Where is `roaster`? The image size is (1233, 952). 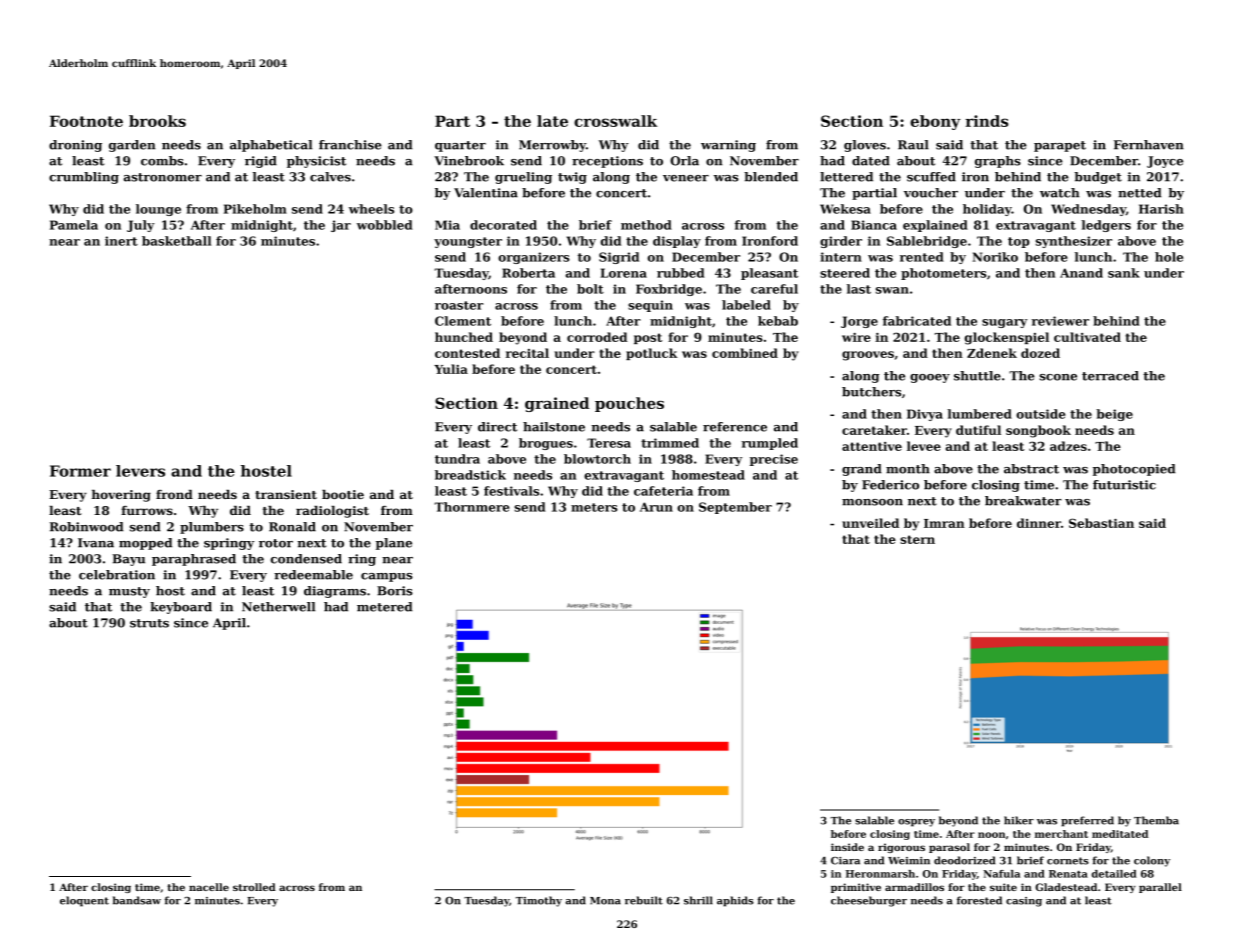 roaster is located at coordinates (459, 305).
